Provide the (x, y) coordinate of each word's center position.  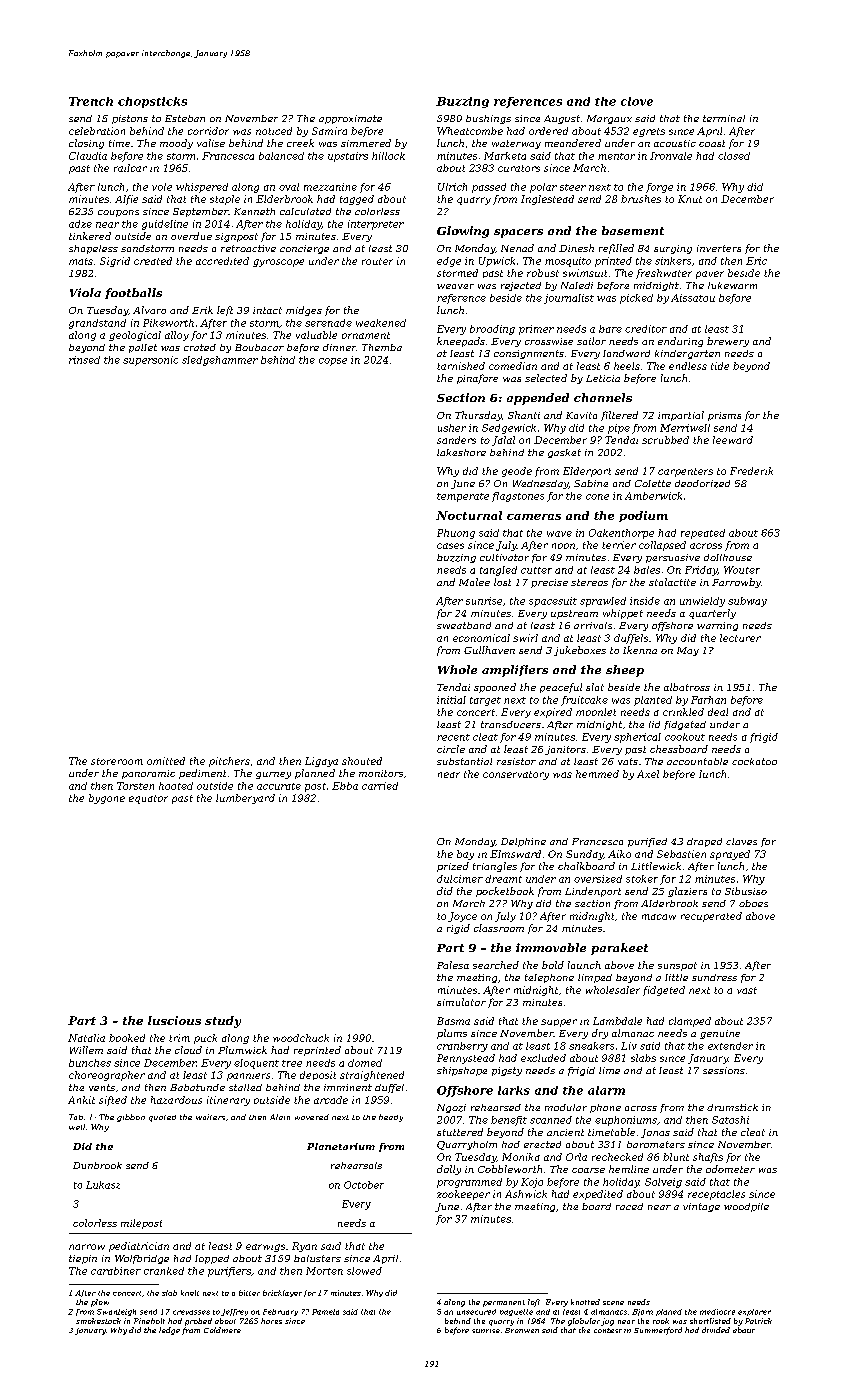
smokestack (98, 1321)
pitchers (229, 762)
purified (647, 842)
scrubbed (665, 440)
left (225, 311)
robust (543, 273)
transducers (511, 724)
